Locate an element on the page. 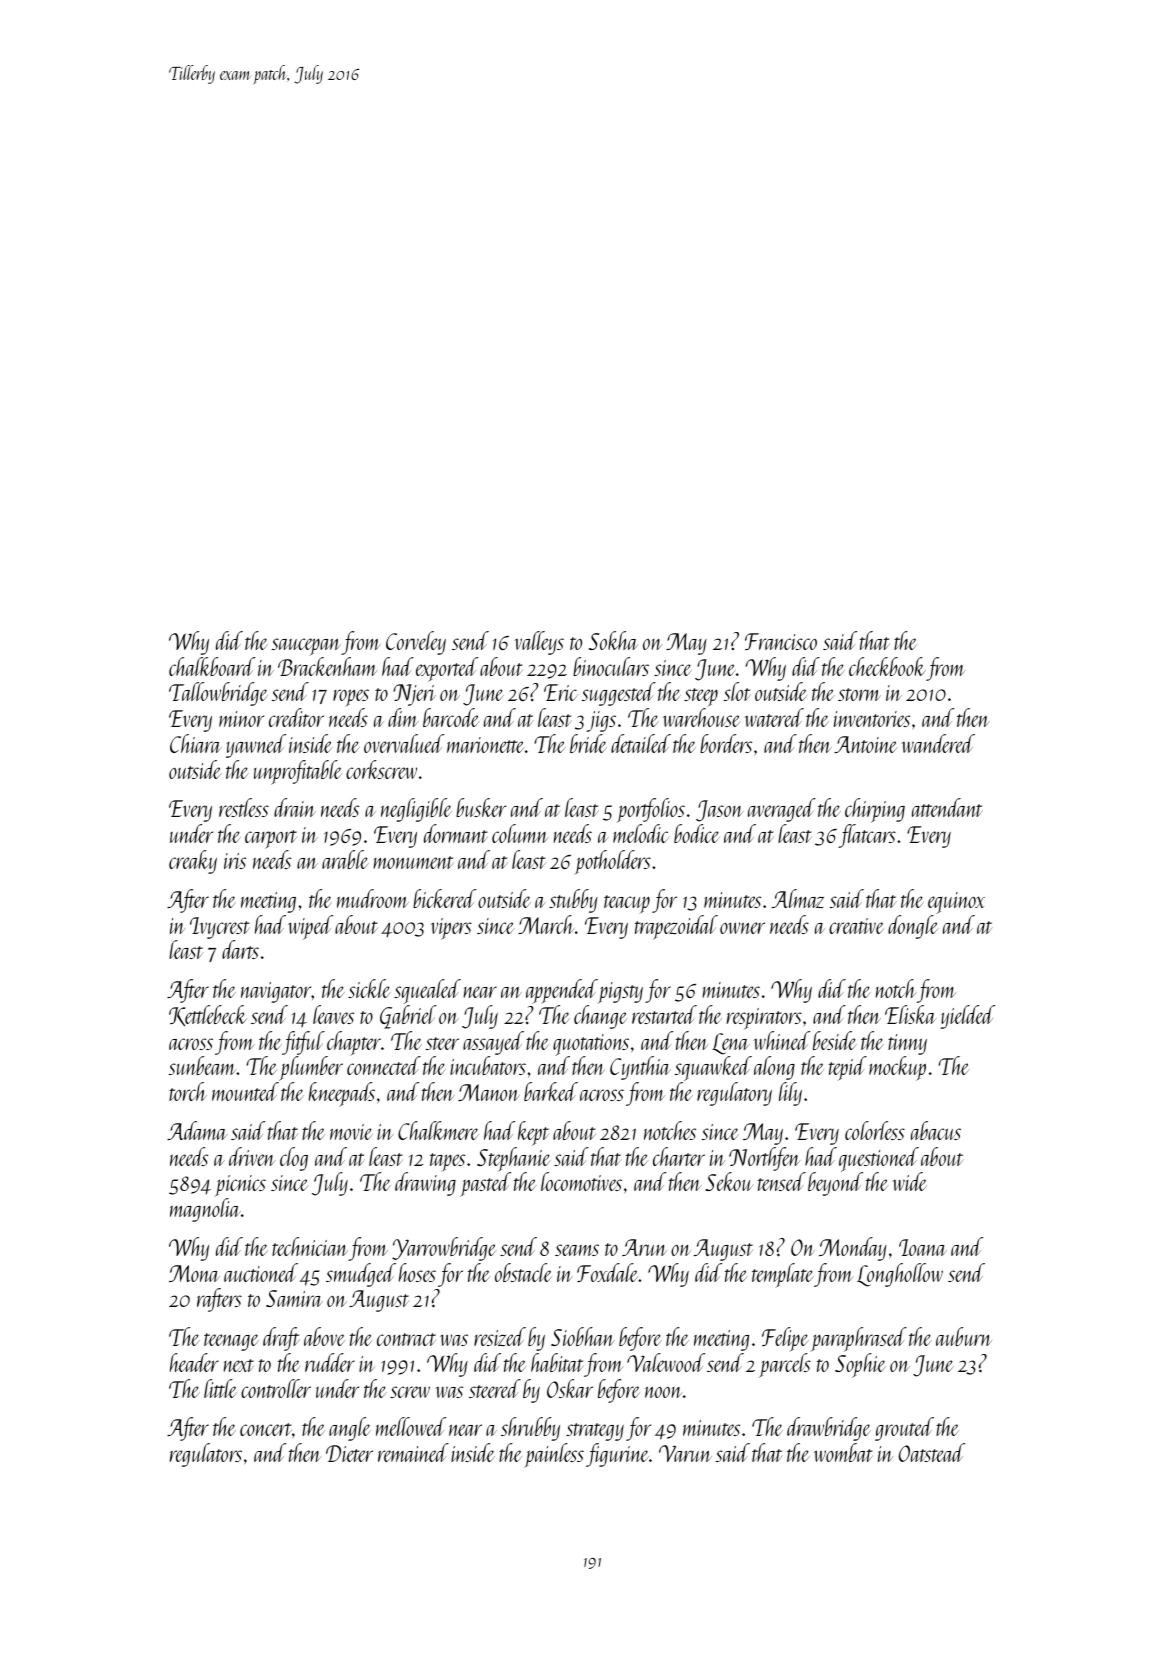 This page has width=1165, height=1654. chalkboard is located at coordinates (212, 666).
